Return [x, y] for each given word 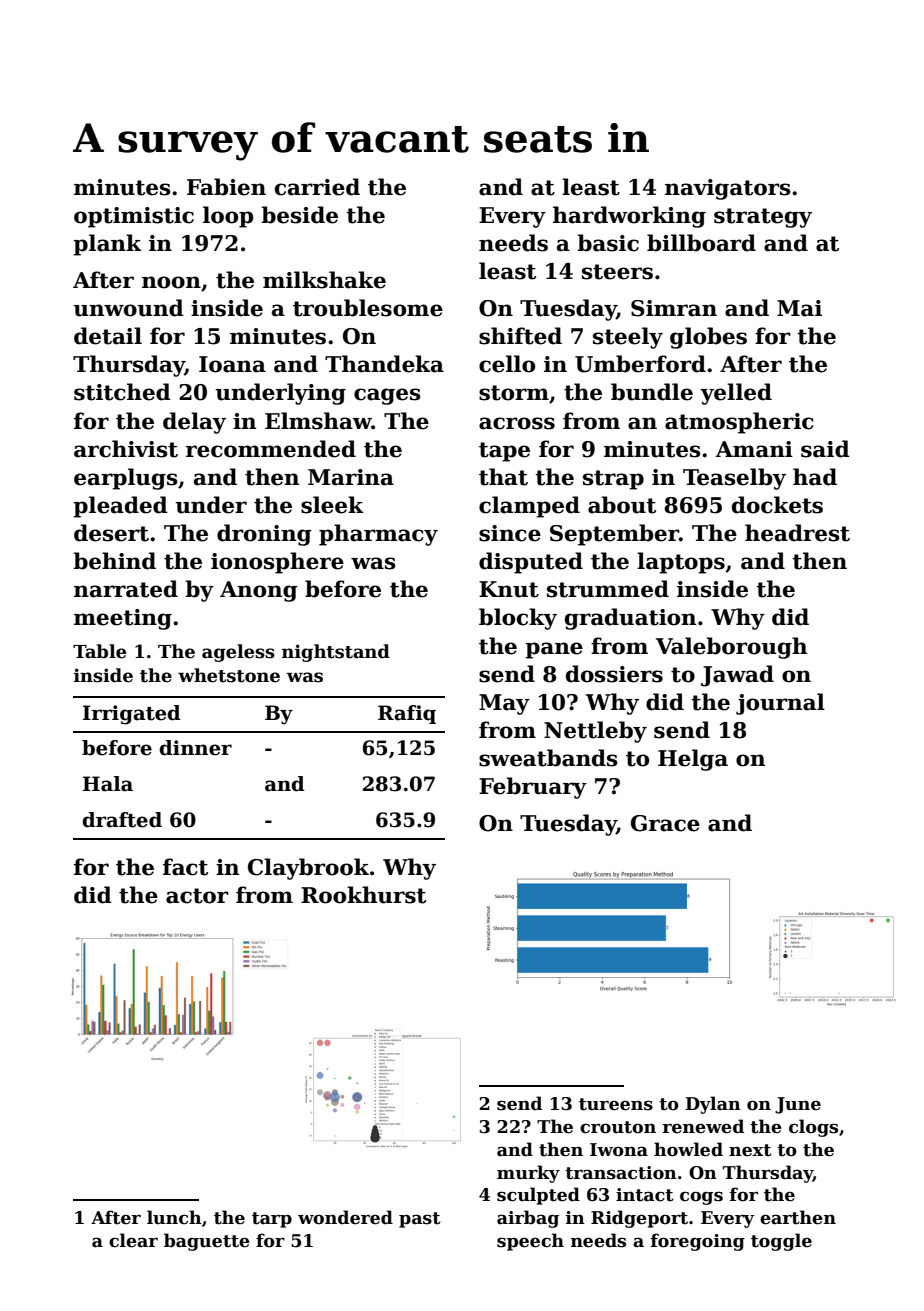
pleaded [120, 507]
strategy [763, 218]
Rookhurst [363, 895]
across [517, 423]
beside [299, 215]
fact [185, 867]
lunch [174, 1217]
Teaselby [734, 479]
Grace [665, 823]
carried [317, 187]
